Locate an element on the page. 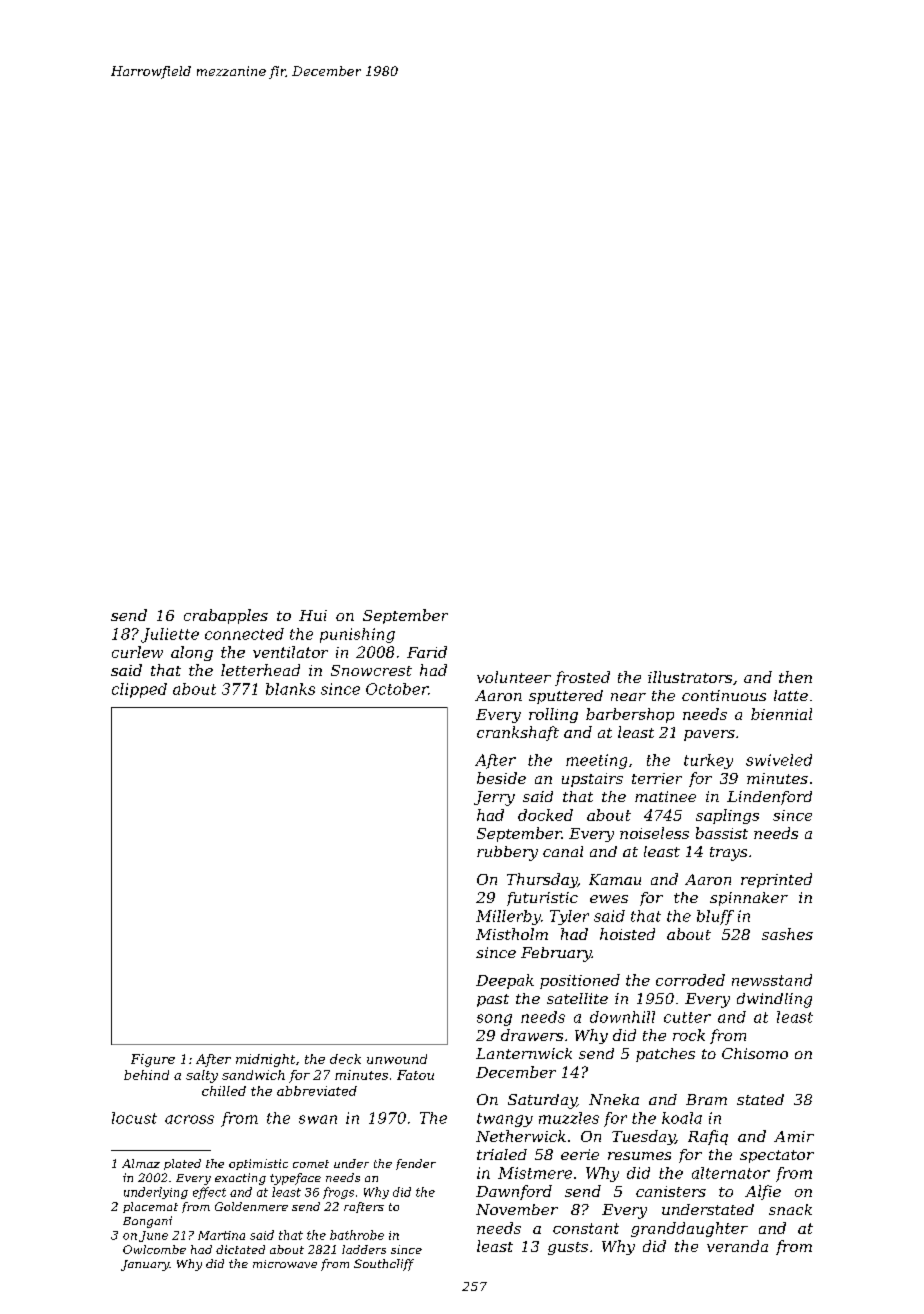  ladders is located at coordinates (364, 1249).
